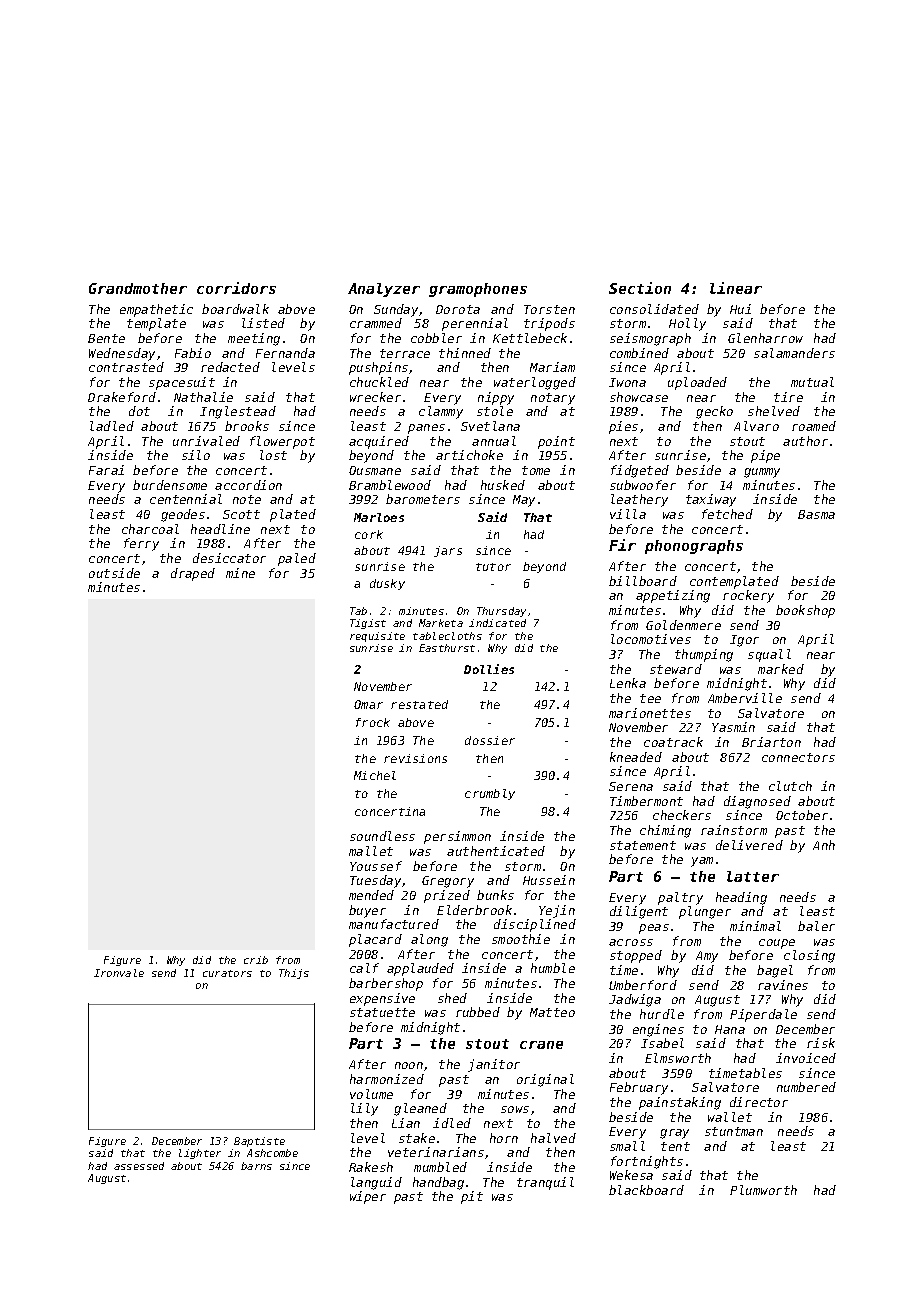 This image has height=1308, width=924. Describe the element at coordinates (236, 288) in the image. I see `corridors` at that location.
